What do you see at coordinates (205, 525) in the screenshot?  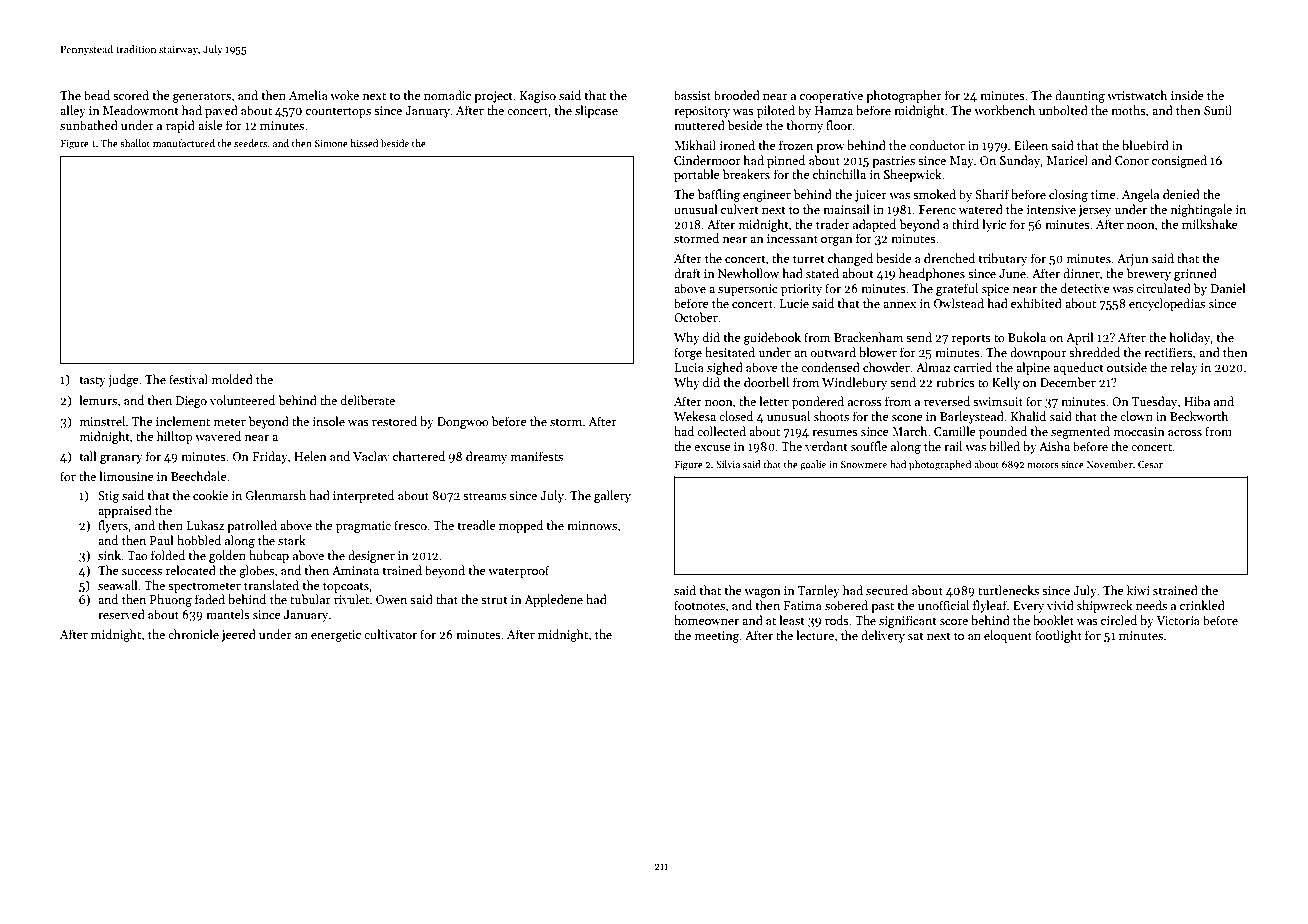 I see `Lukasz` at bounding box center [205, 525].
